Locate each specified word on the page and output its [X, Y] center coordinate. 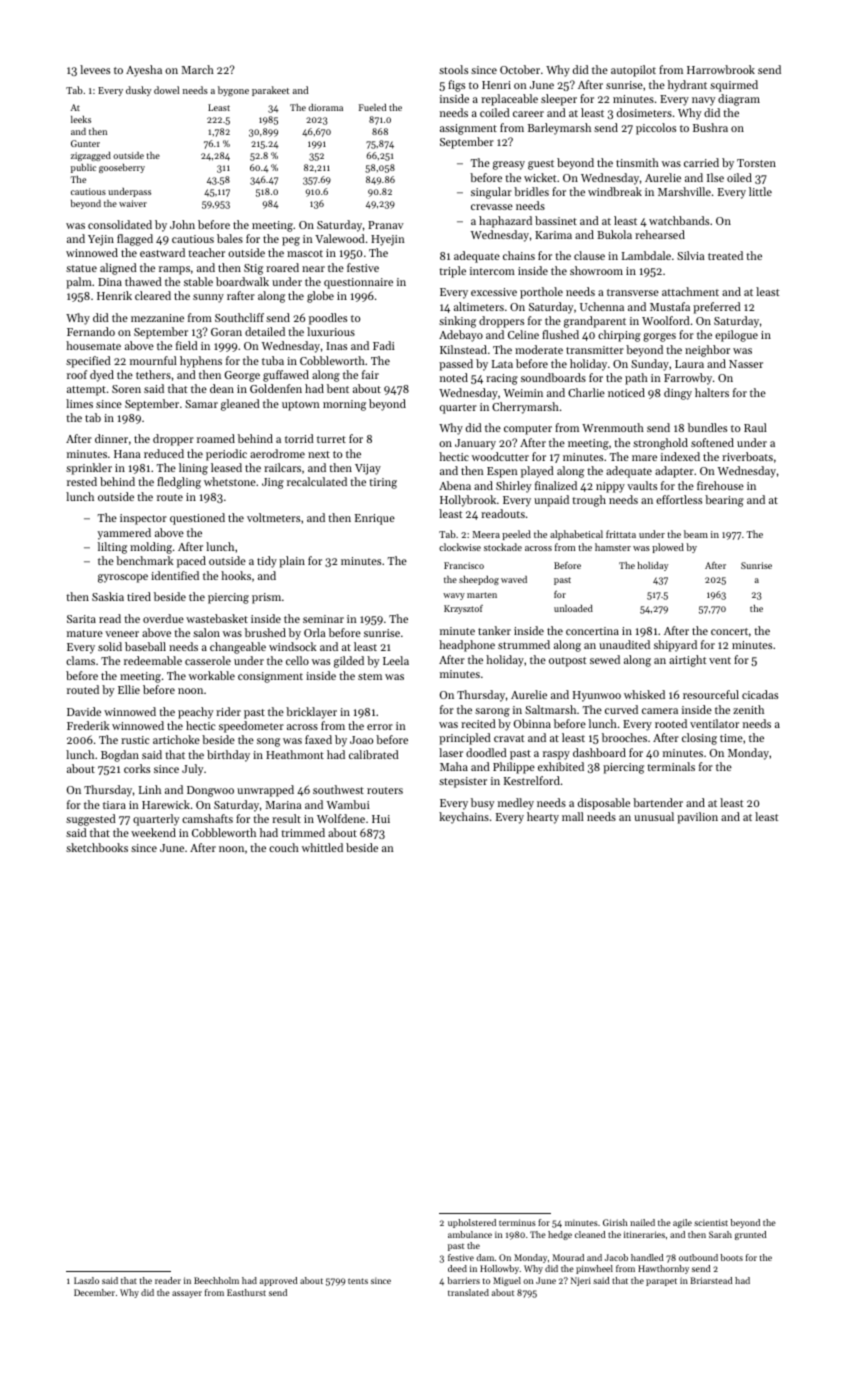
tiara [114, 805]
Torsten [756, 163]
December [94, 1292]
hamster [613, 547]
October [520, 69]
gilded [349, 662]
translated [468, 1292]
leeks [81, 119]
